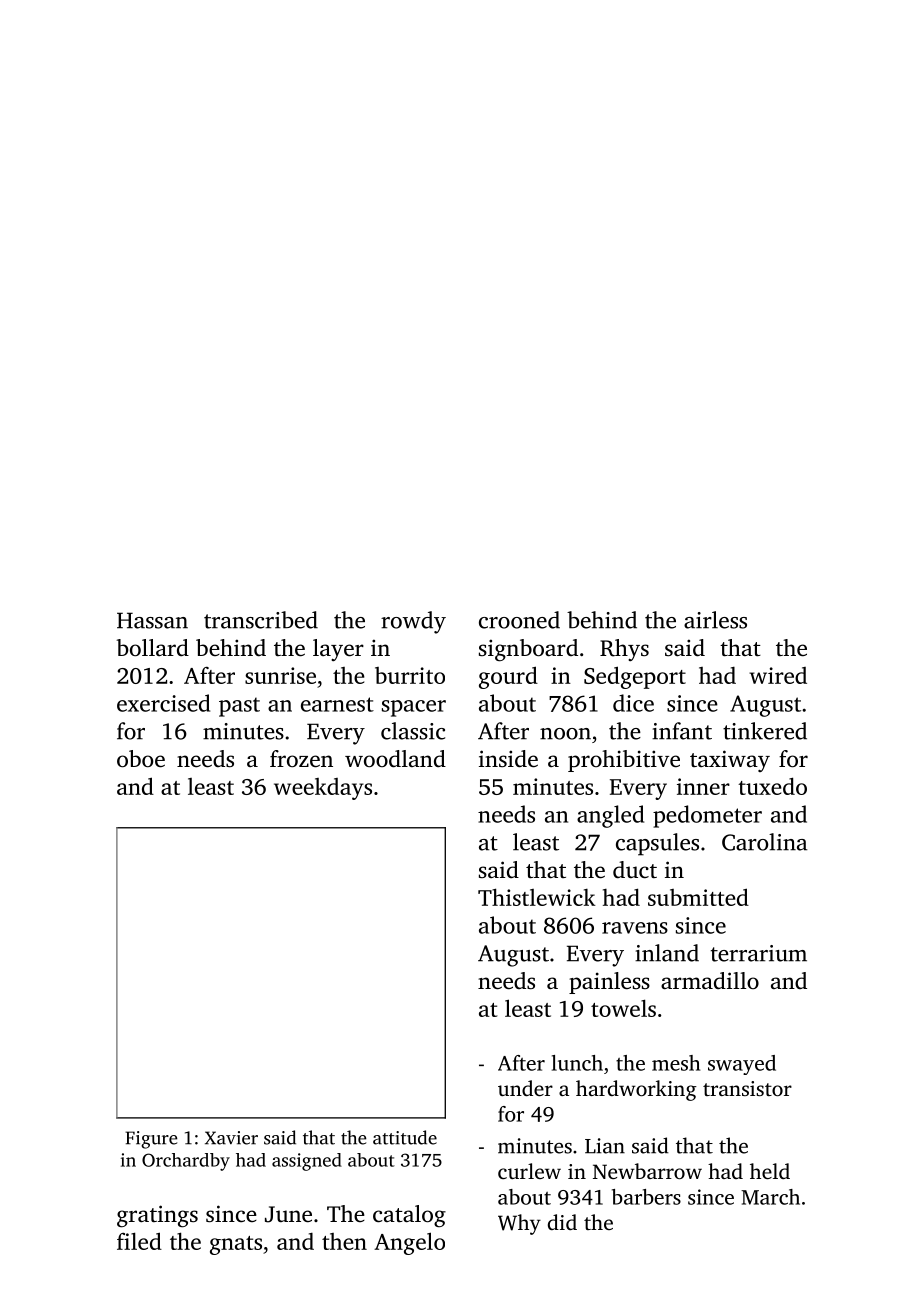 This screenshot has height=1311, width=924. Describe the element at coordinates (742, 1065) in the screenshot. I see `swayed` at that location.
